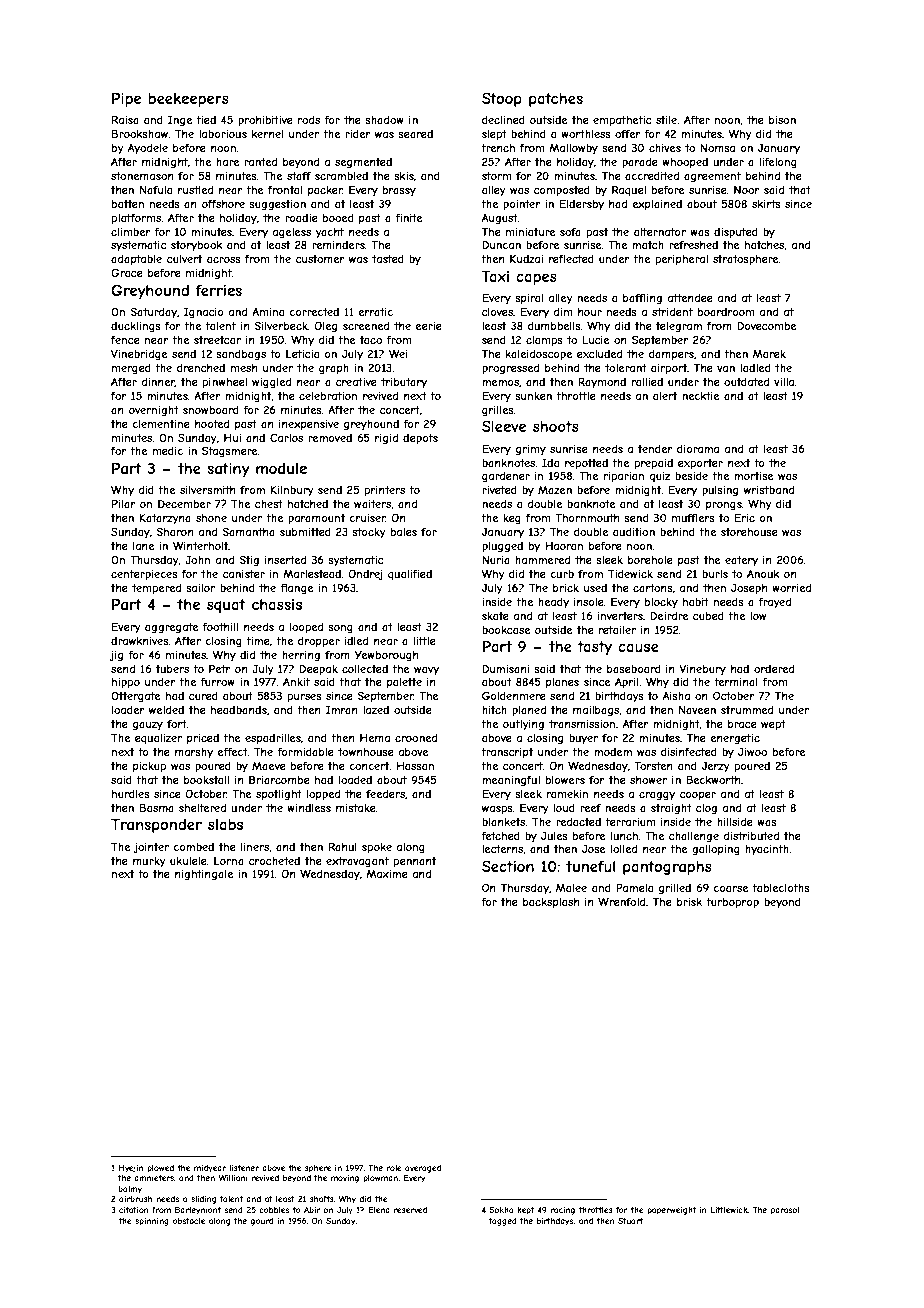  Describe the element at coordinates (160, 1169) in the image. I see `plowed` at that location.
